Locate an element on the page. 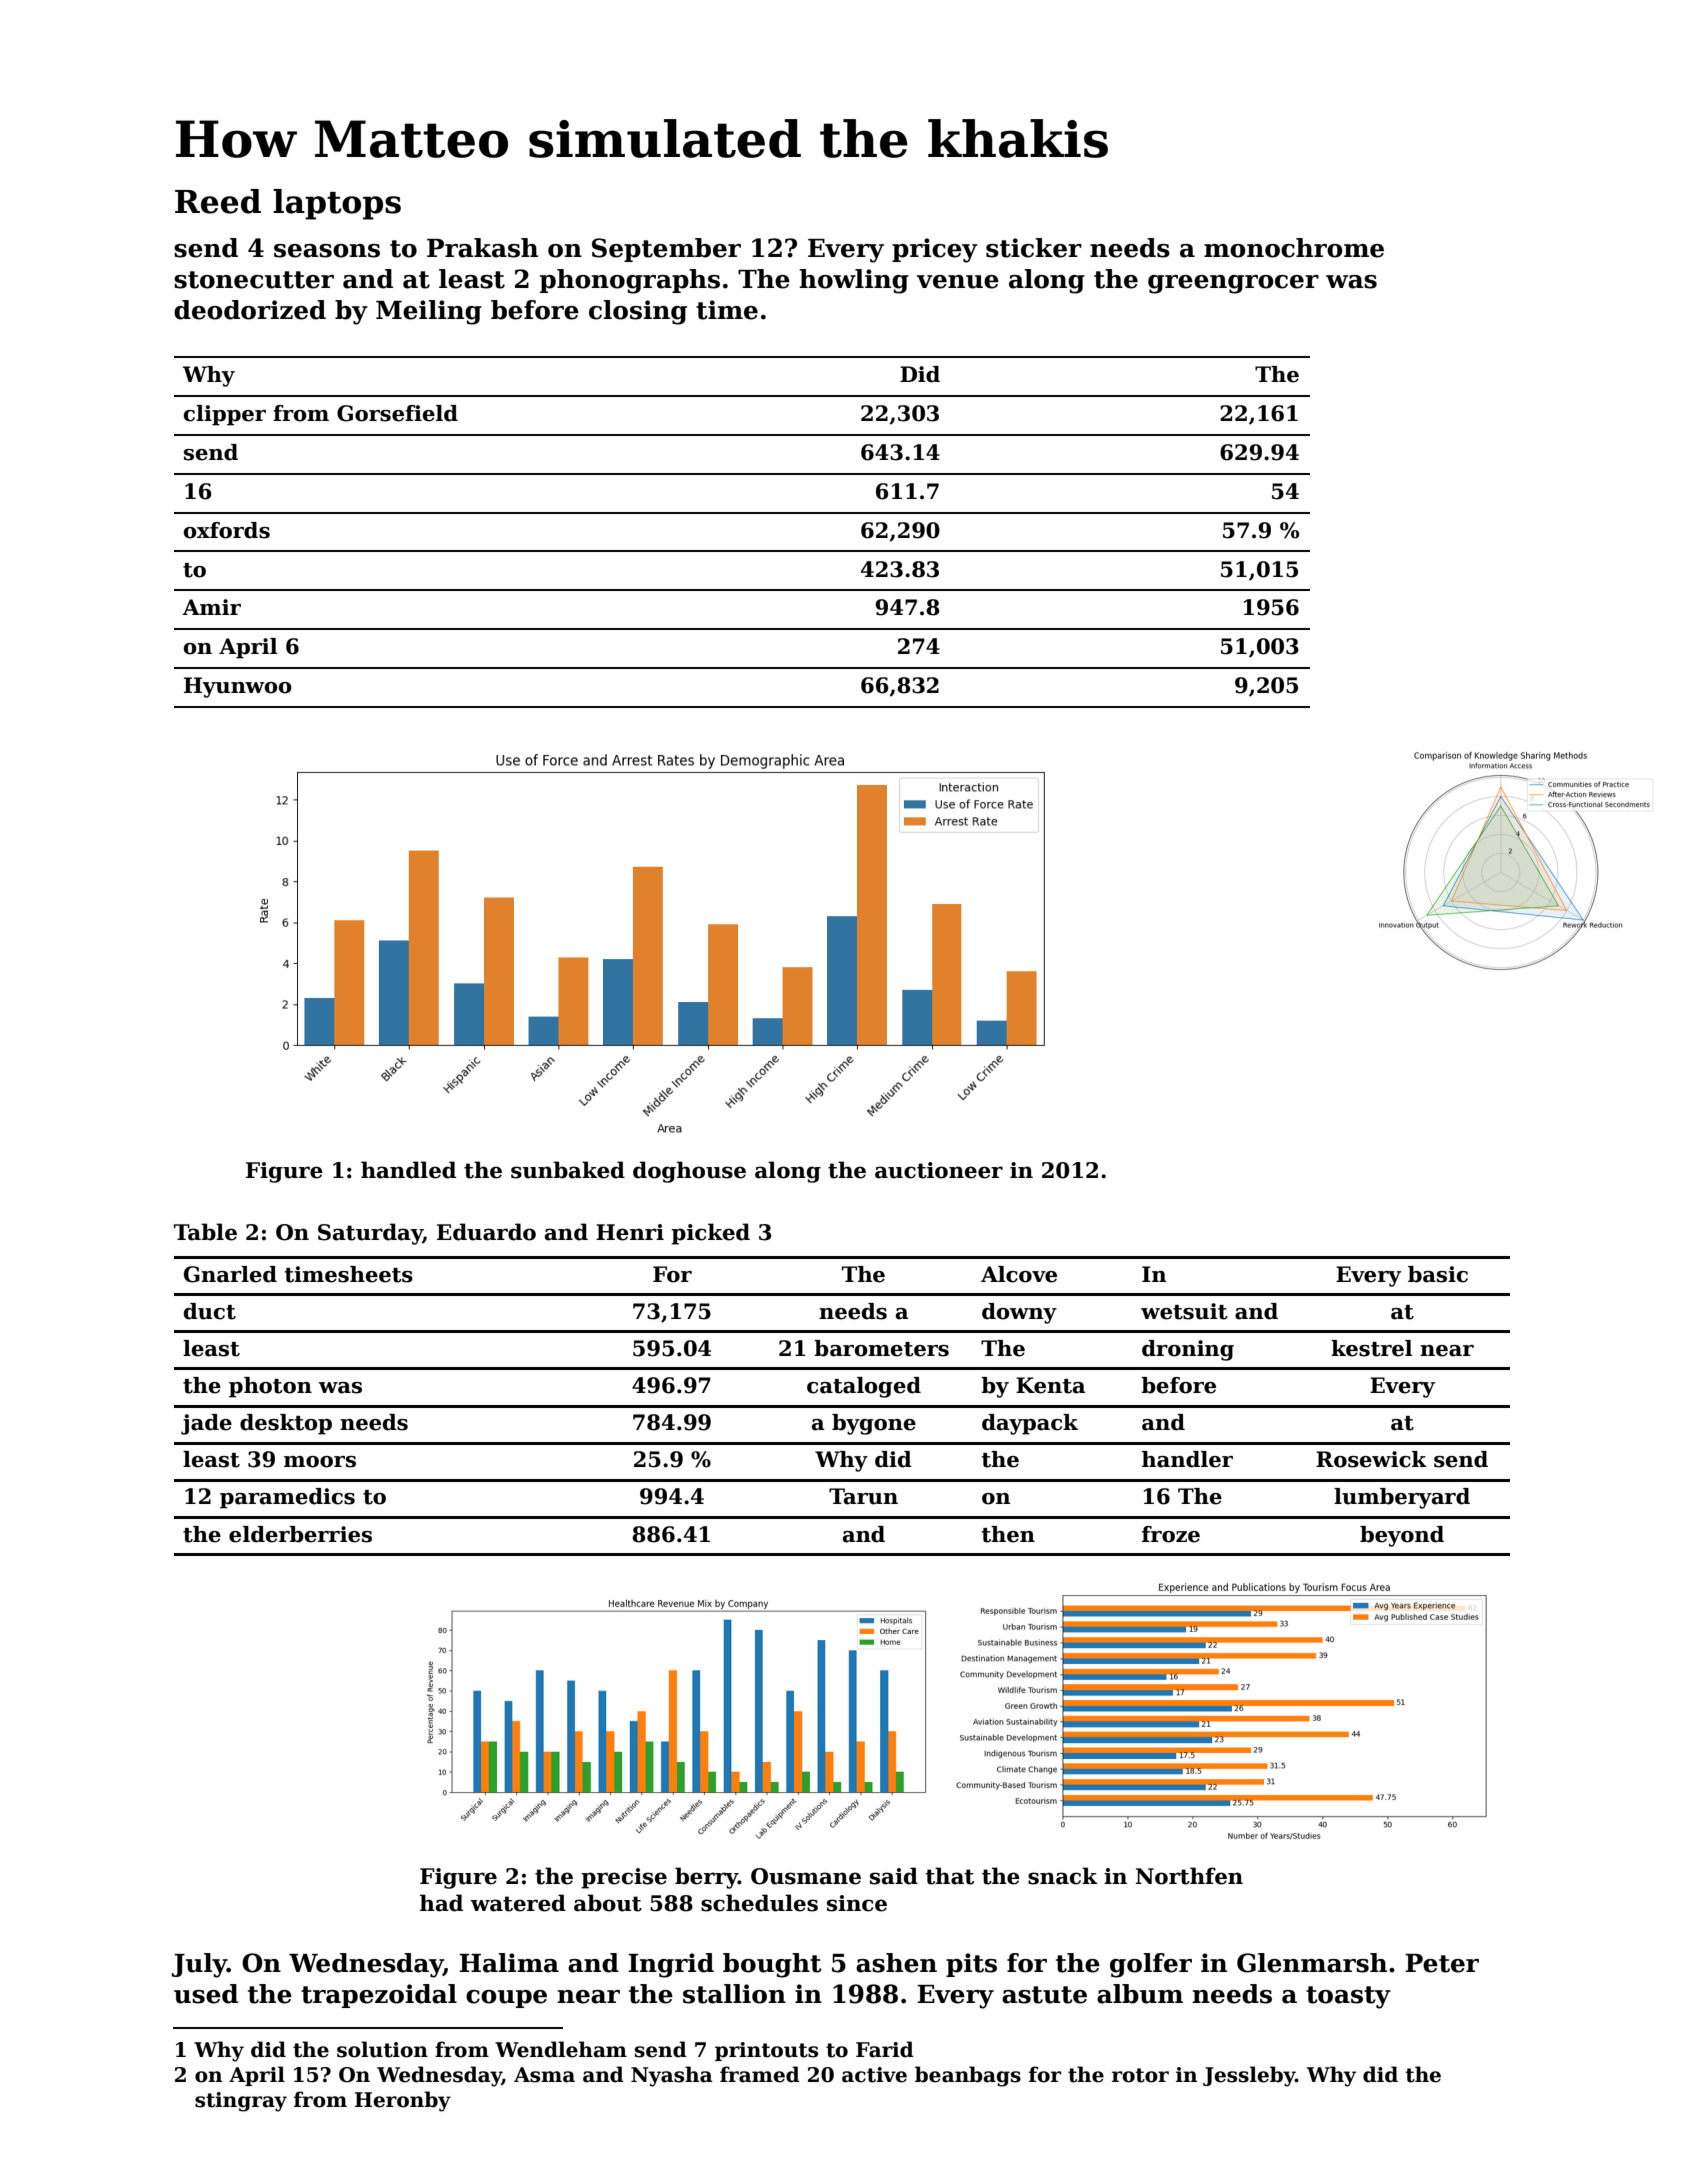 The height and width of the document is (2178, 1683). Glenmarsh is located at coordinates (1312, 1963).
